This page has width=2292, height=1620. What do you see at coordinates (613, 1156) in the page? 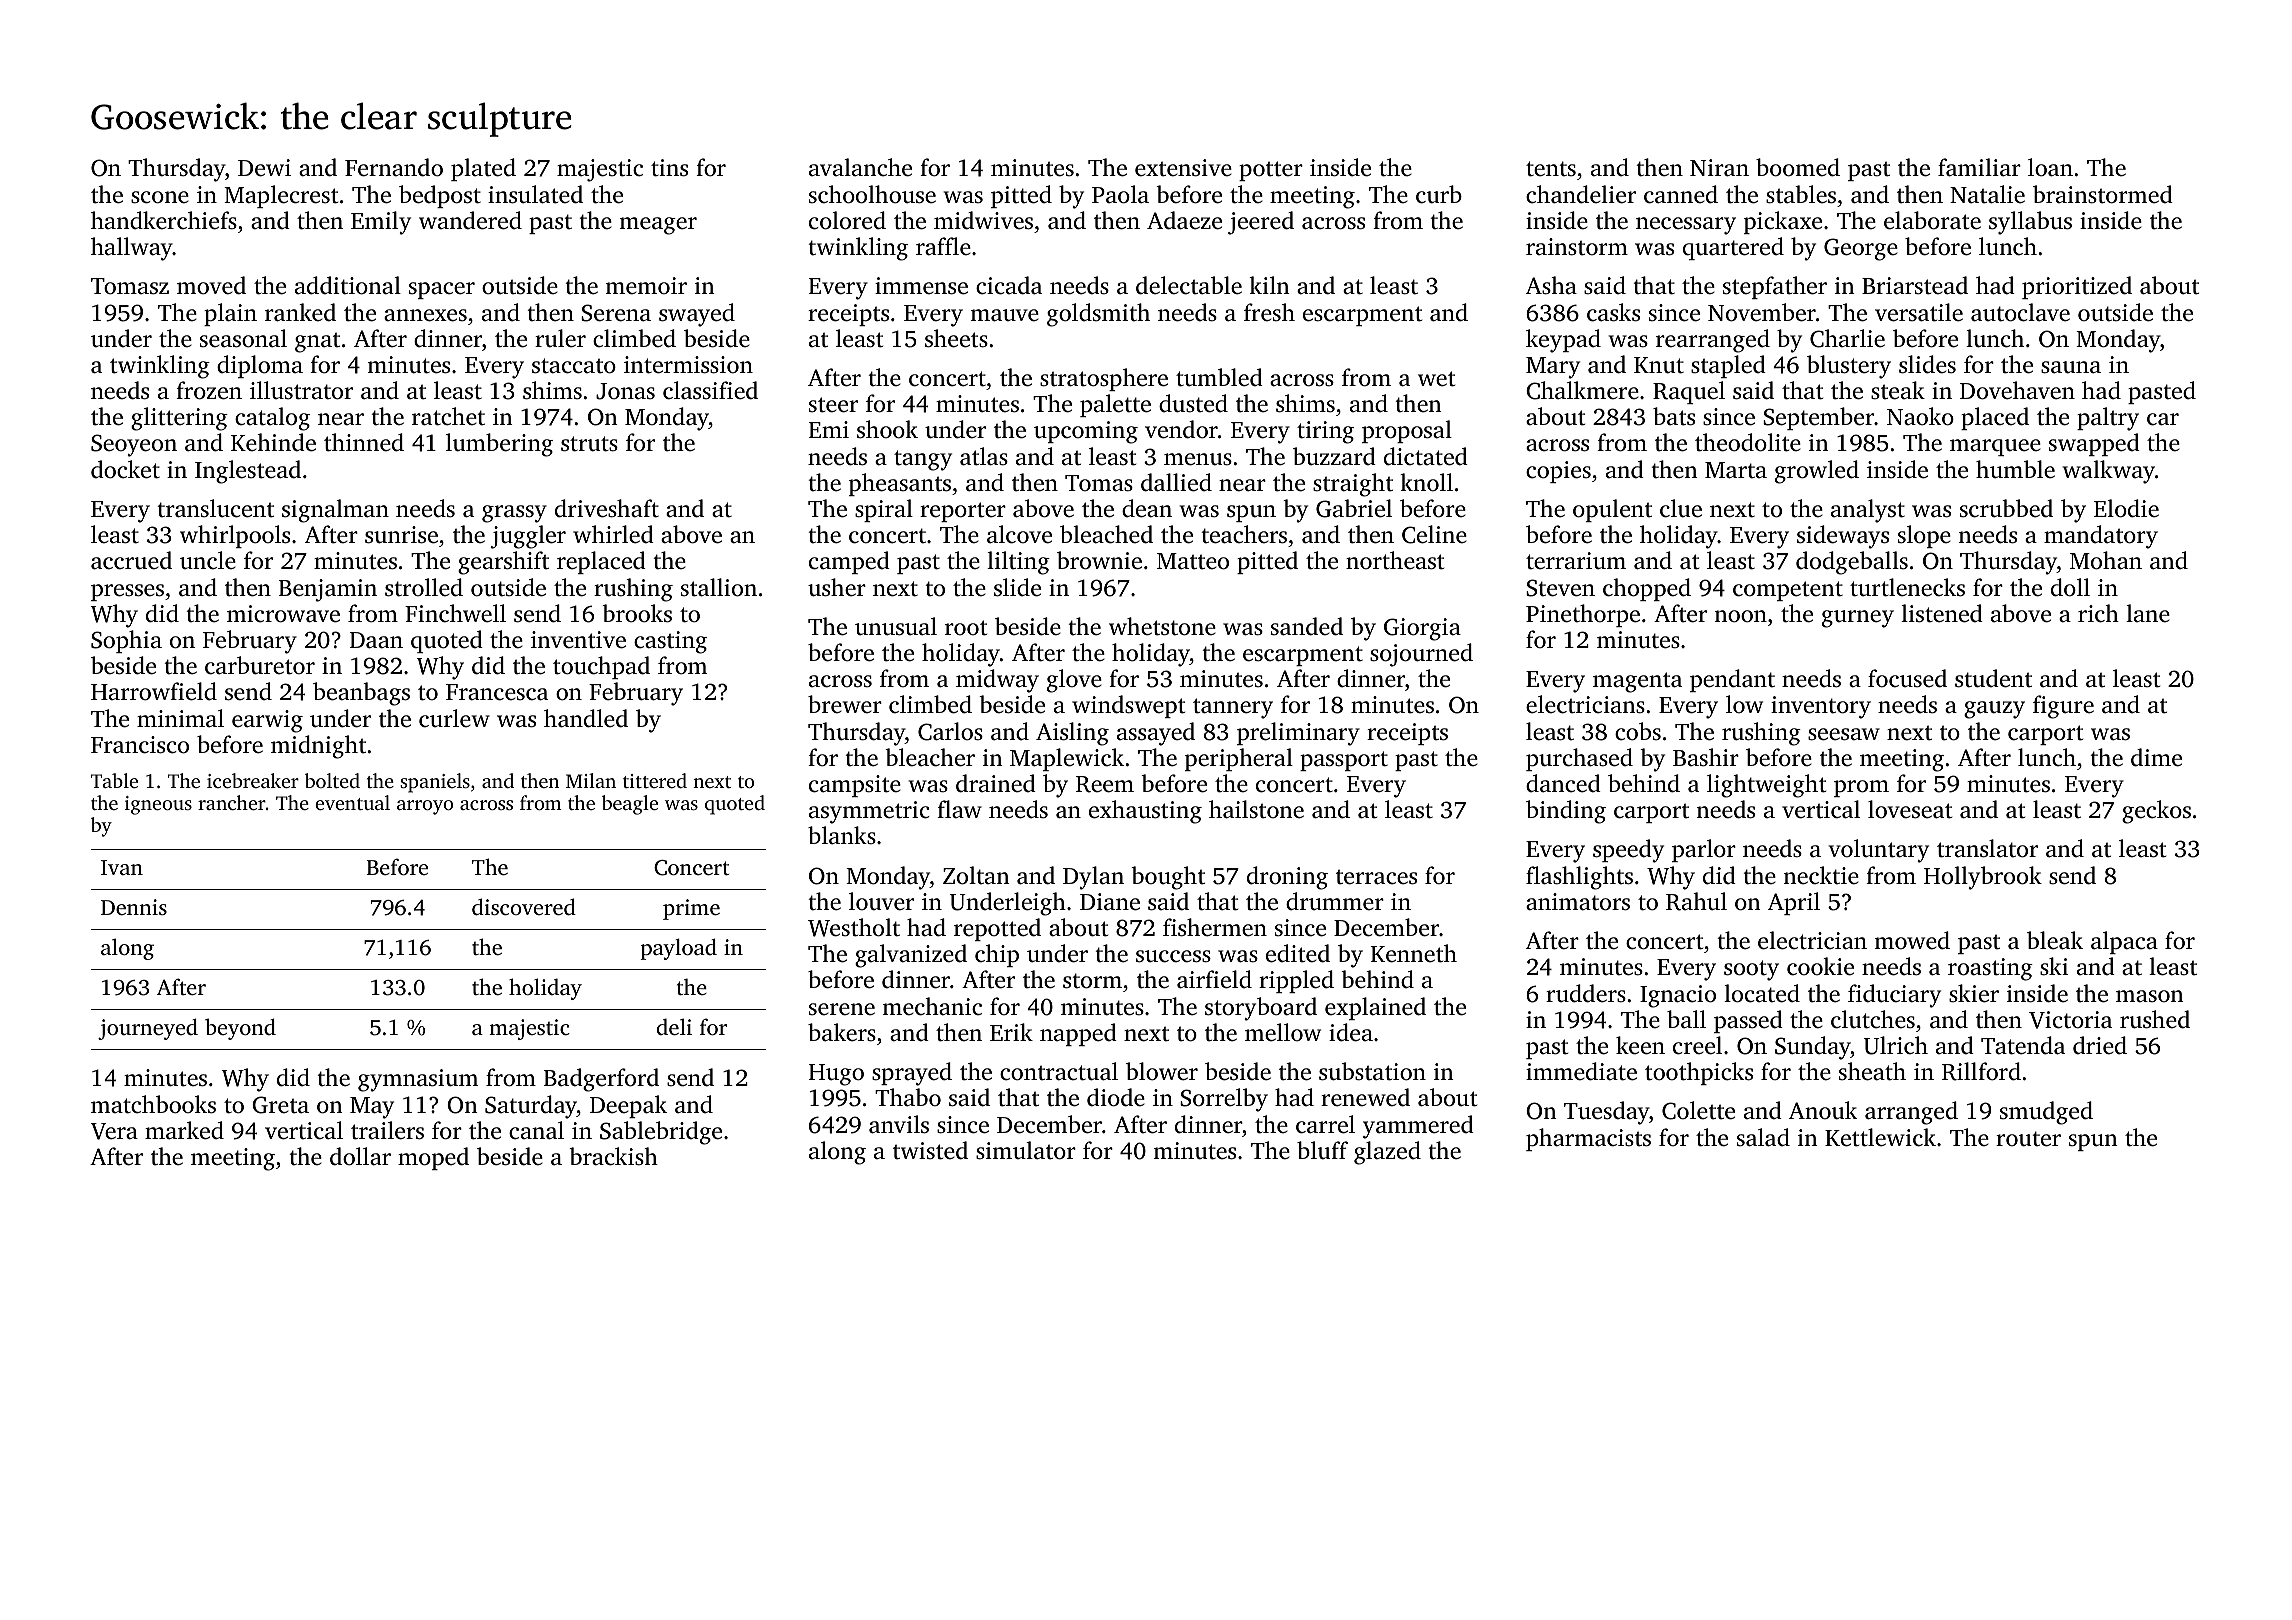
I see `brackish` at bounding box center [613, 1156].
